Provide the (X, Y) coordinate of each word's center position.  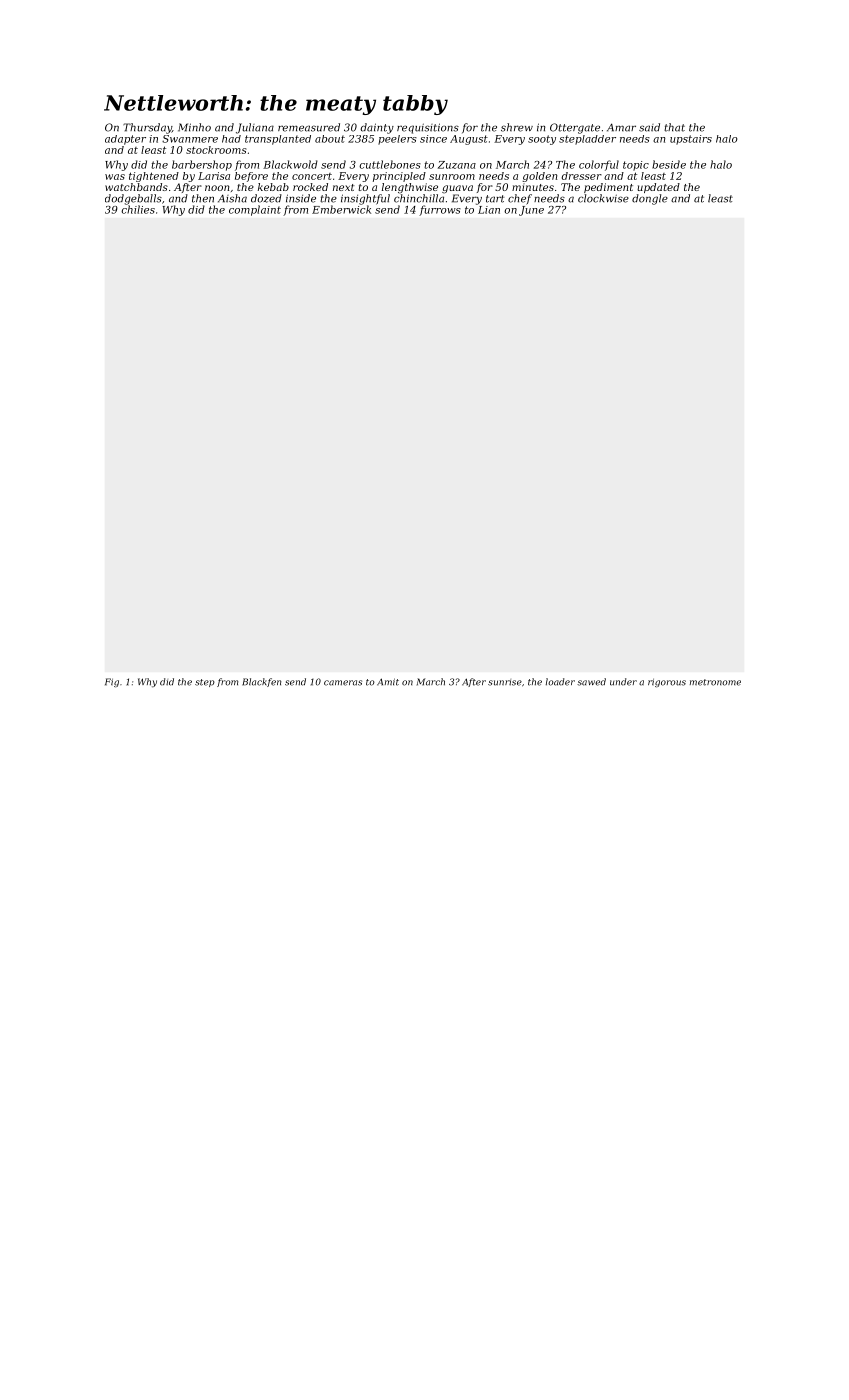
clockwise (603, 198)
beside (669, 164)
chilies (138, 209)
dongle (650, 199)
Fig (112, 682)
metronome (715, 682)
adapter (125, 140)
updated (658, 188)
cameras (343, 683)
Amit (388, 682)
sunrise (505, 682)
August (469, 140)
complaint (255, 210)
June (531, 211)
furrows (440, 210)
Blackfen (261, 682)
